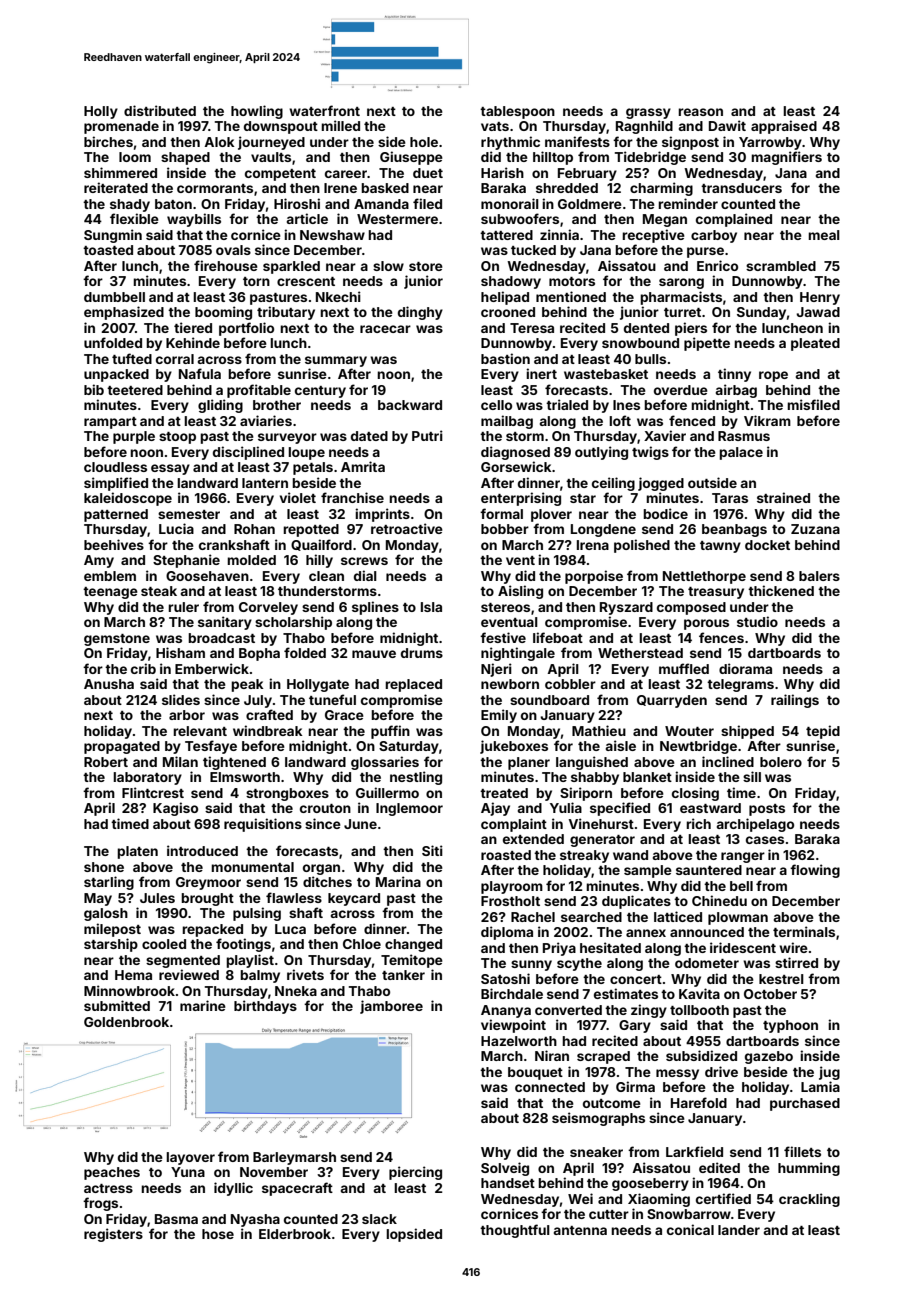 This screenshot has width=924, height=1308. I want to click on lander, so click(739, 1230).
